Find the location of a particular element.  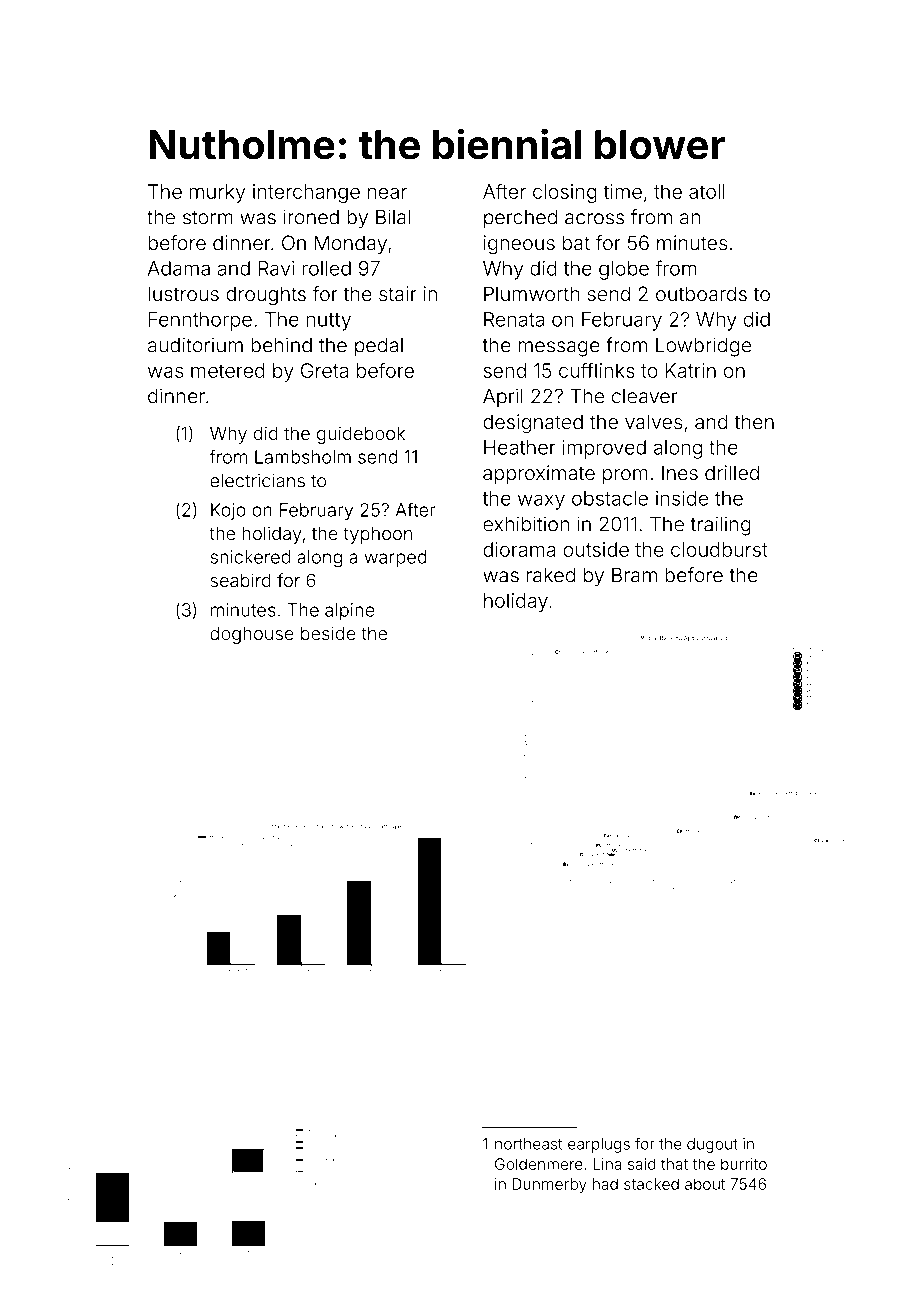

Heather is located at coordinates (520, 447).
